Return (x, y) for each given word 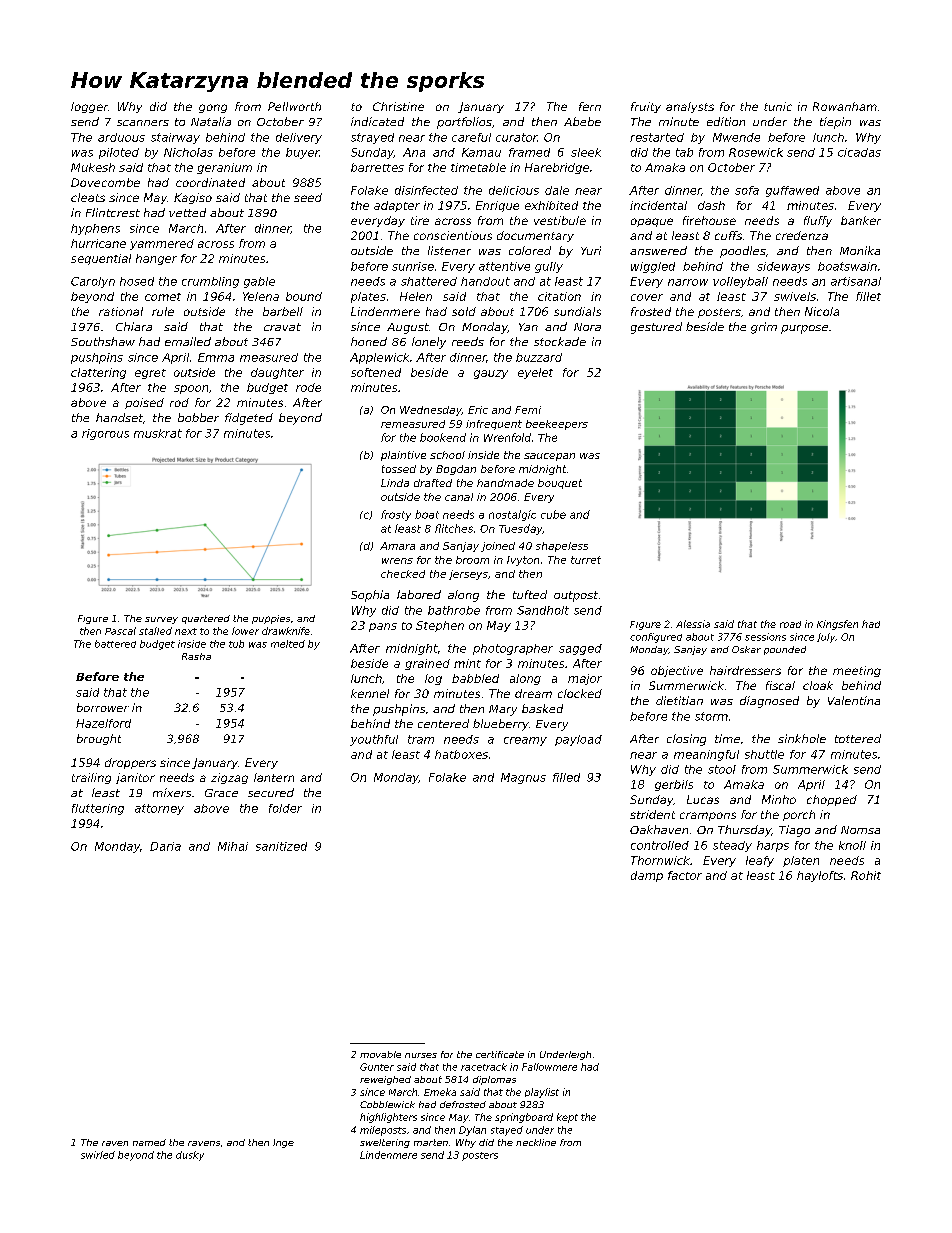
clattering (98, 373)
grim (764, 328)
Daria (165, 846)
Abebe (582, 121)
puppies (271, 619)
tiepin (835, 123)
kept (567, 1118)
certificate (500, 1054)
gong (213, 108)
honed (369, 341)
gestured (656, 328)
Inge (283, 1143)
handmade (505, 483)
